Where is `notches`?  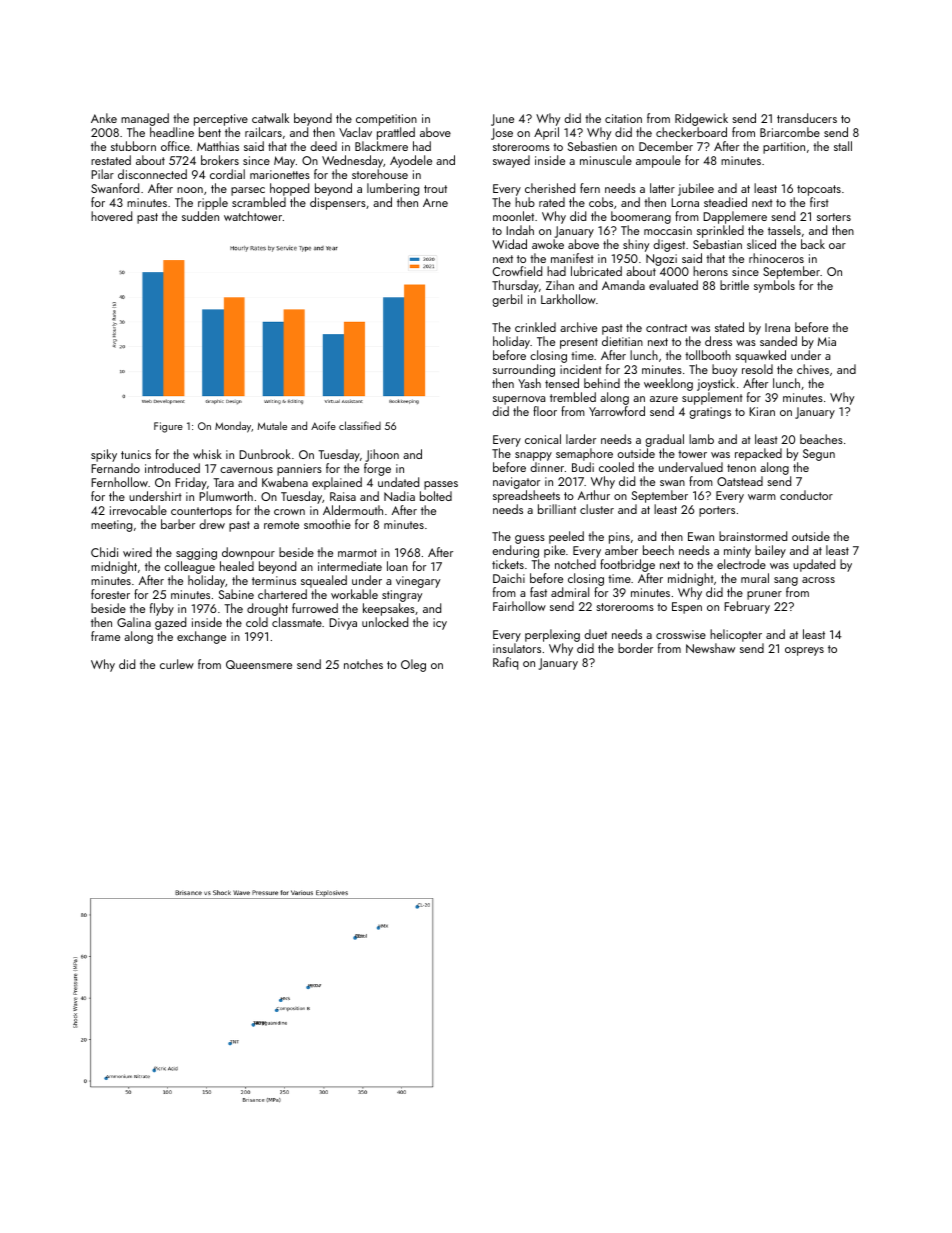 notches is located at coordinates (363, 664).
